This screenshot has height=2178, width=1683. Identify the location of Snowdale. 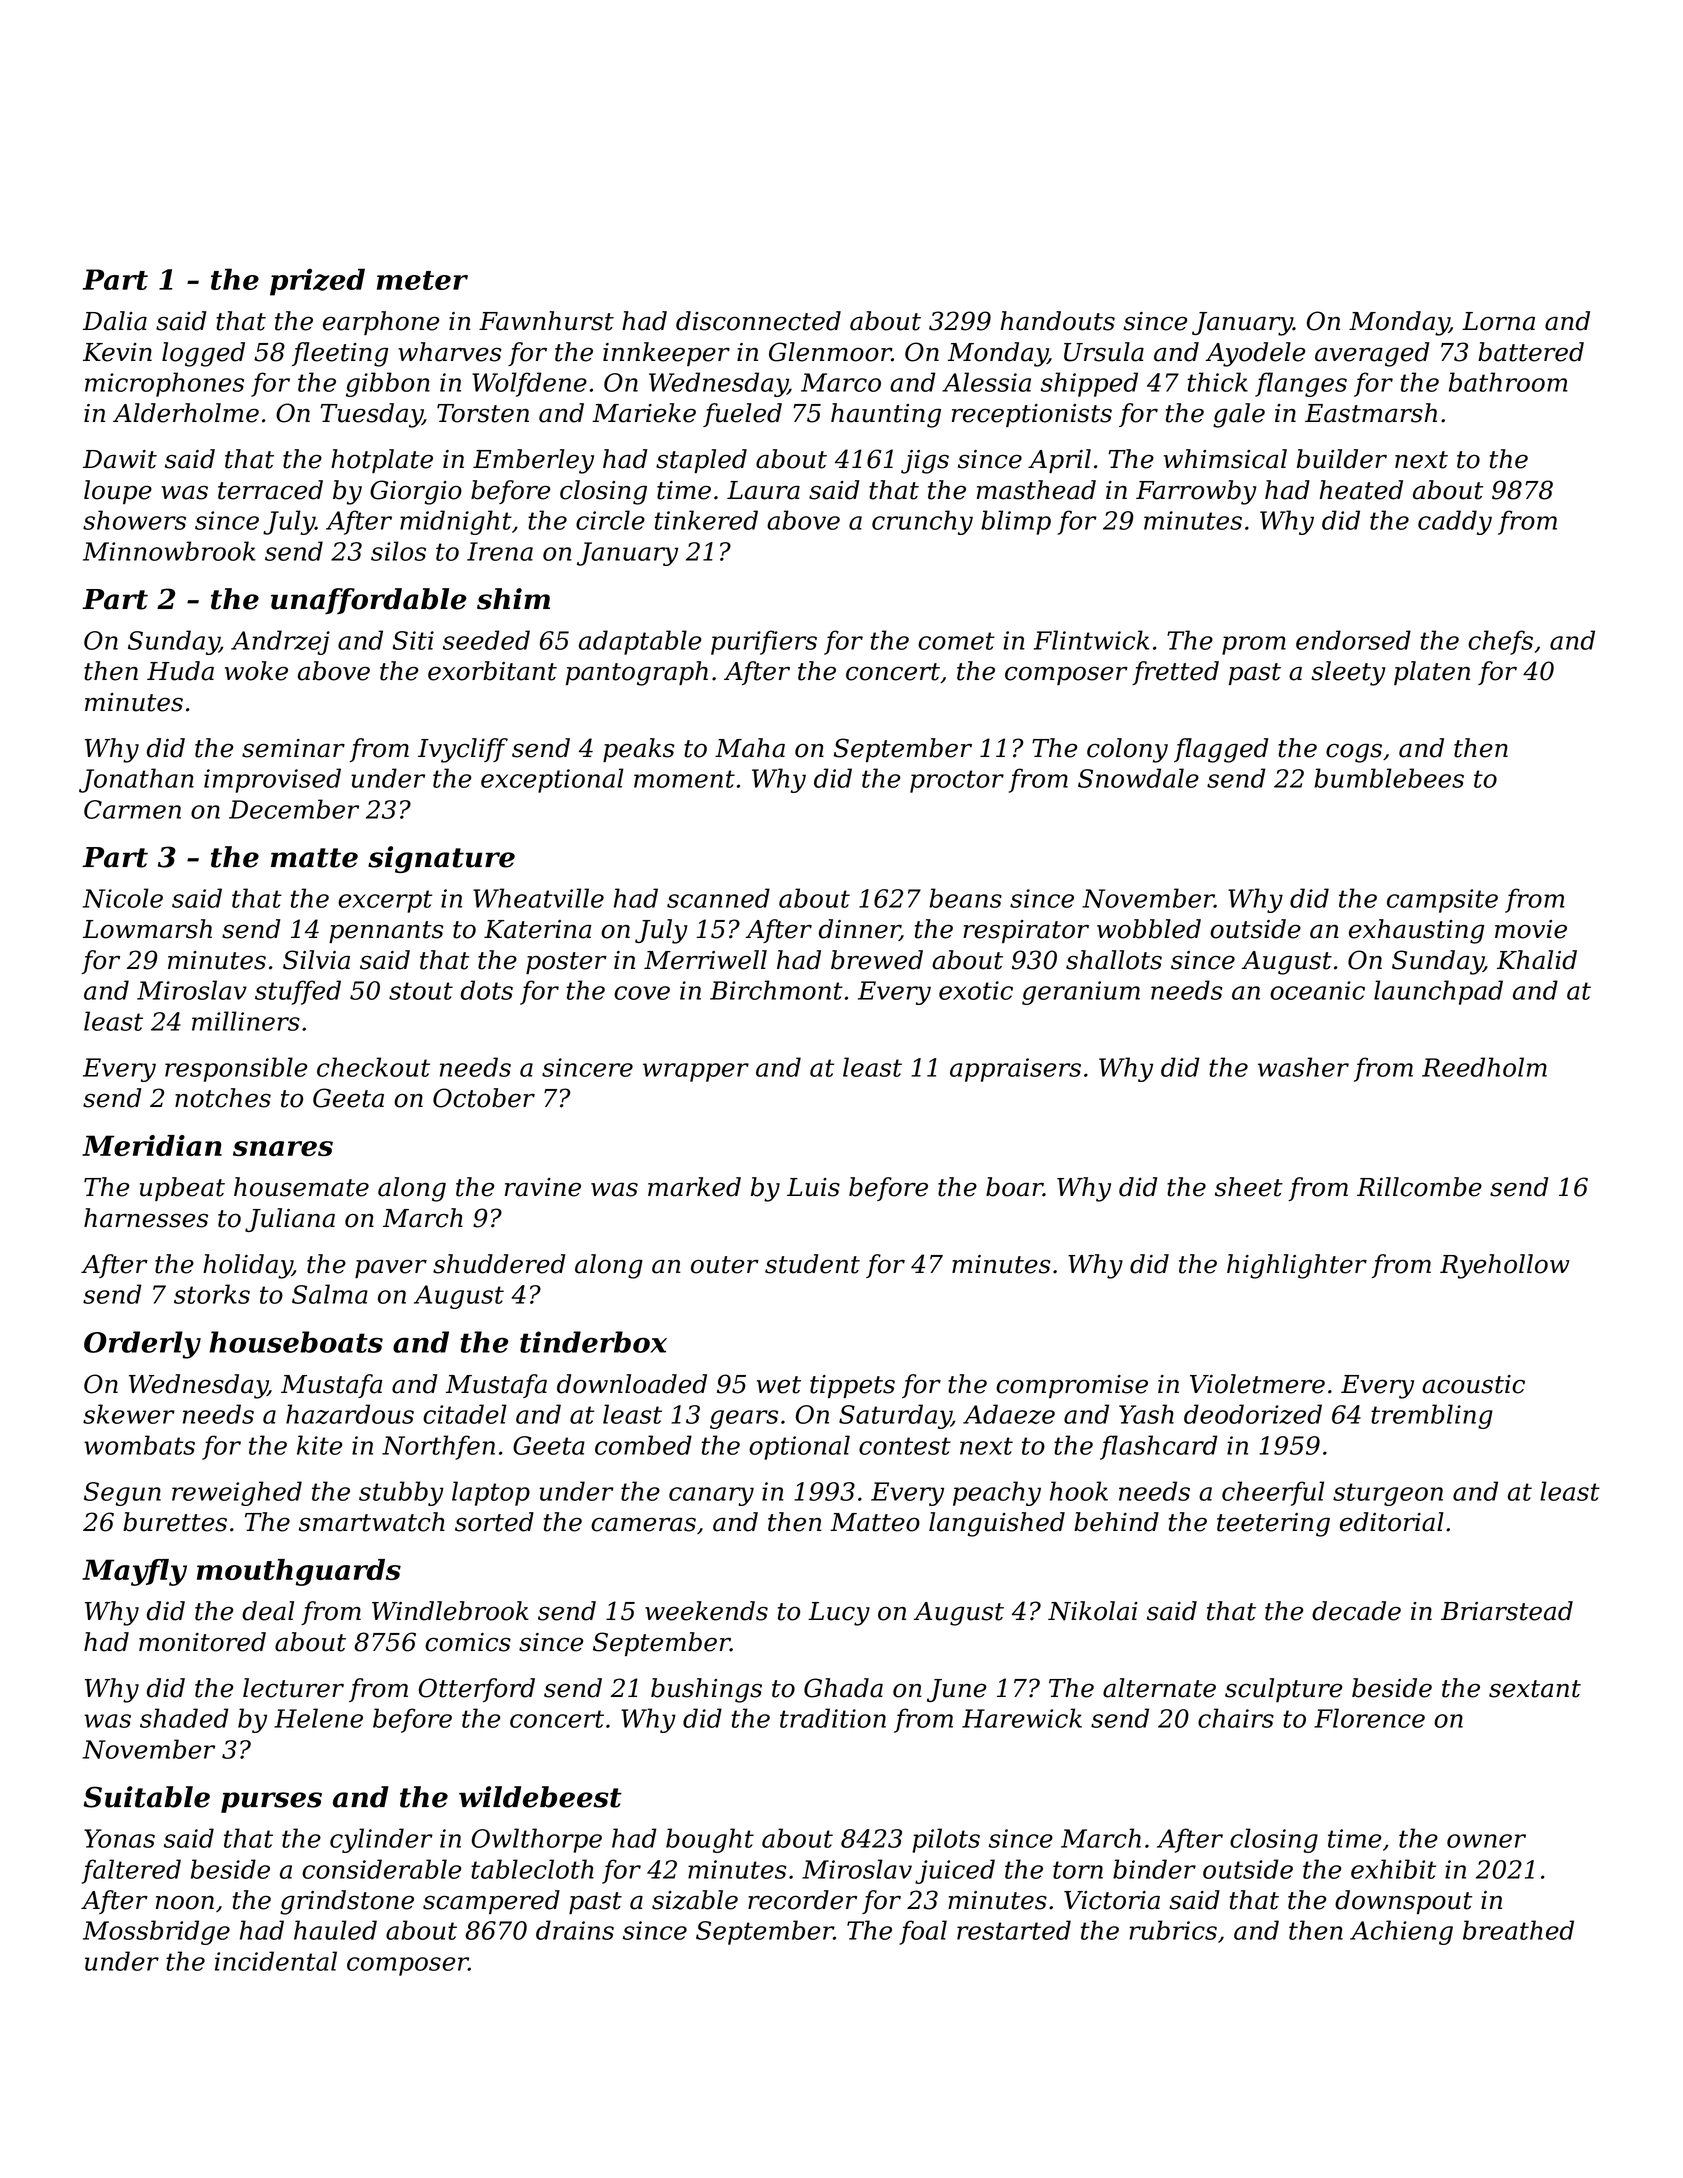
(1138, 778).
